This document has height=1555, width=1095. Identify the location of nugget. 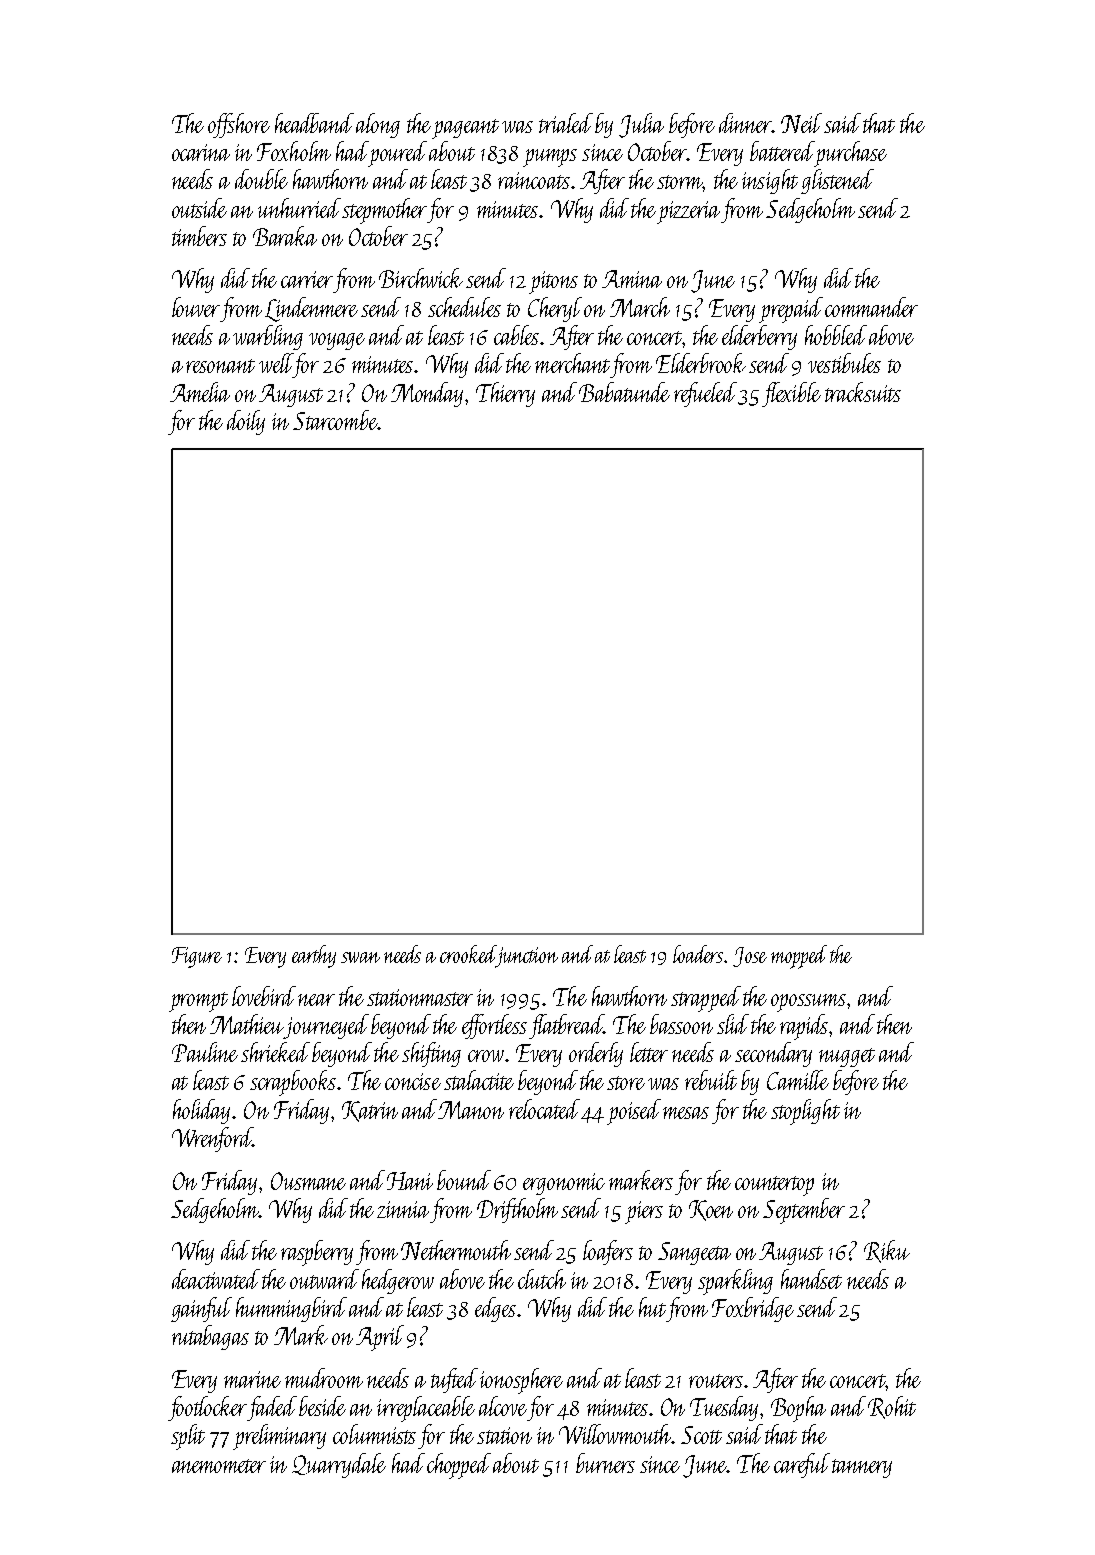
(847, 1057).
